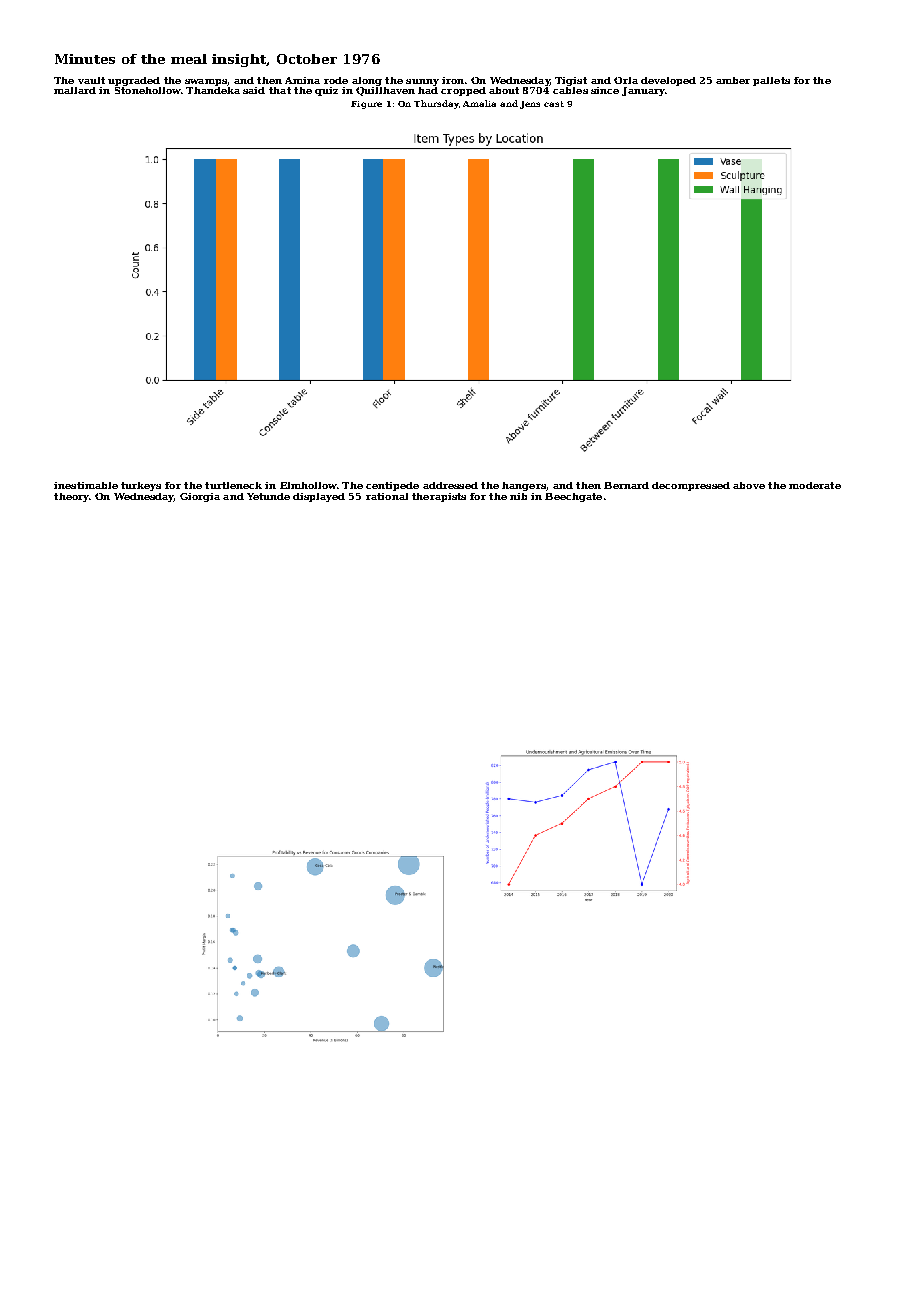 The height and width of the document is (1308, 924). I want to click on Amalia, so click(479, 103).
